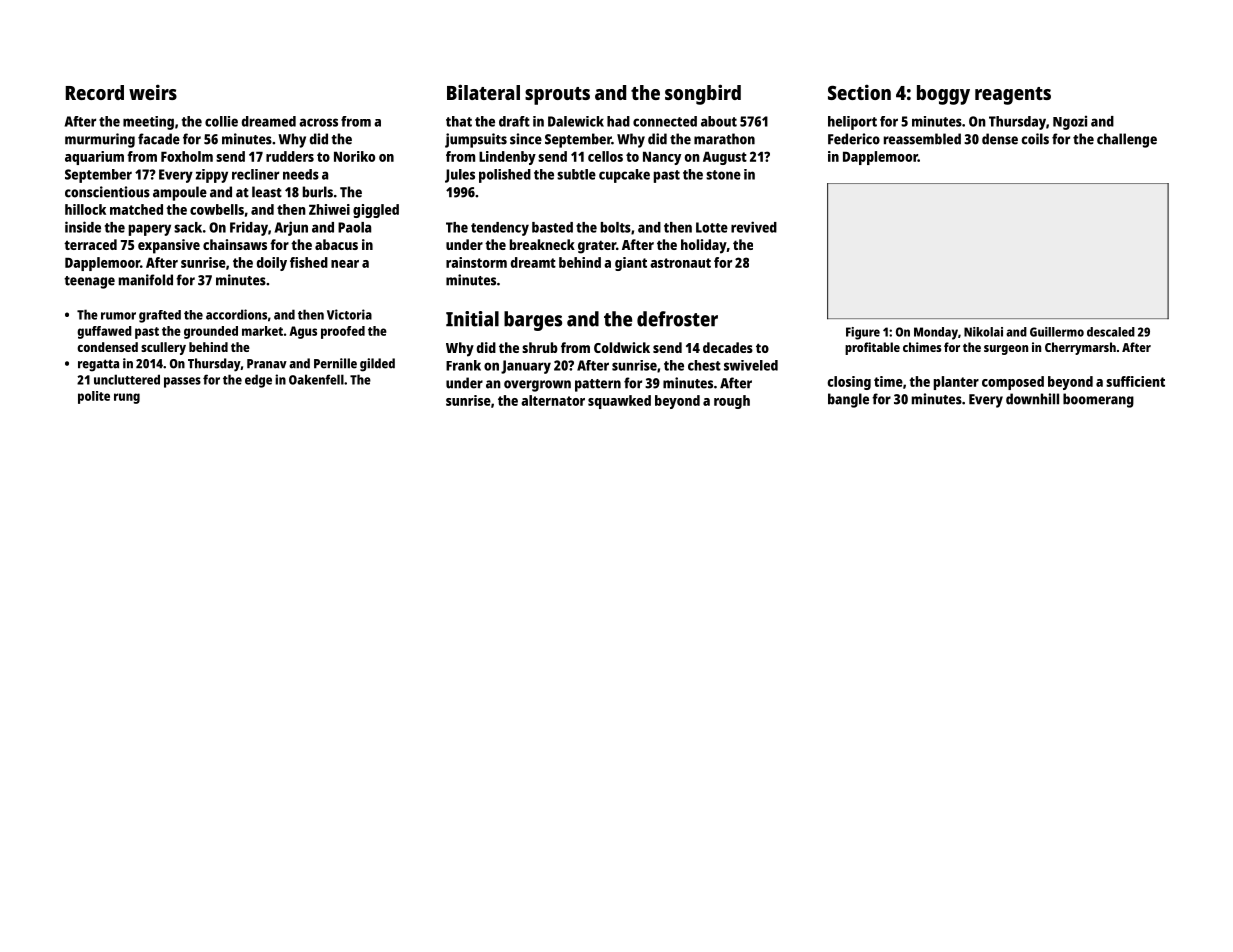 The height and width of the page is (952, 1233). I want to click on Coldwick, so click(622, 347).
